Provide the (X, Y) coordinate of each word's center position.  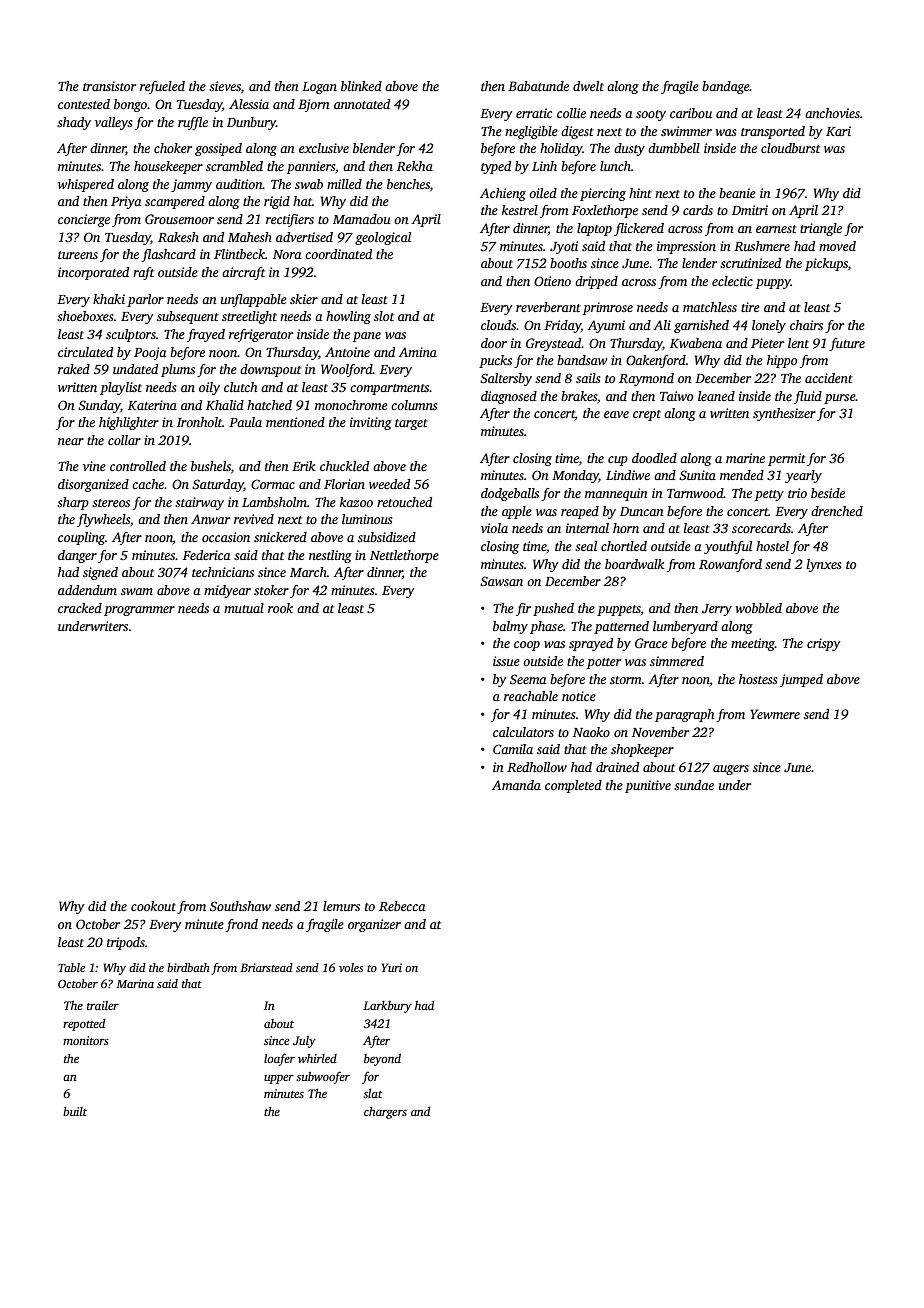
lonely (769, 326)
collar (124, 440)
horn (626, 528)
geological (383, 238)
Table (71, 967)
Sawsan (501, 581)
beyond (382, 1060)
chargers (385, 1113)
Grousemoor (179, 219)
